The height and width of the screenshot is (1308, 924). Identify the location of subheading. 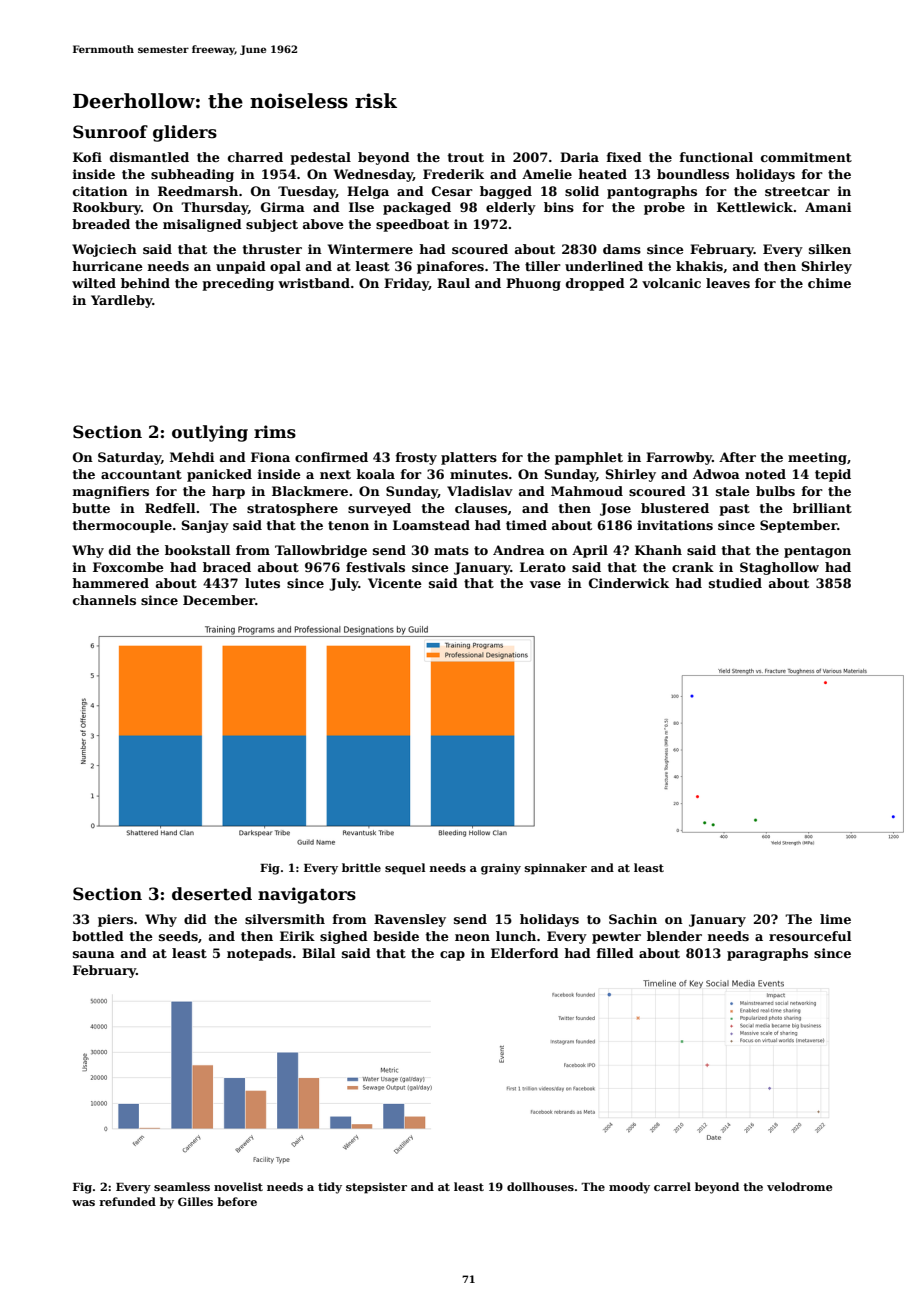
(192, 175).
